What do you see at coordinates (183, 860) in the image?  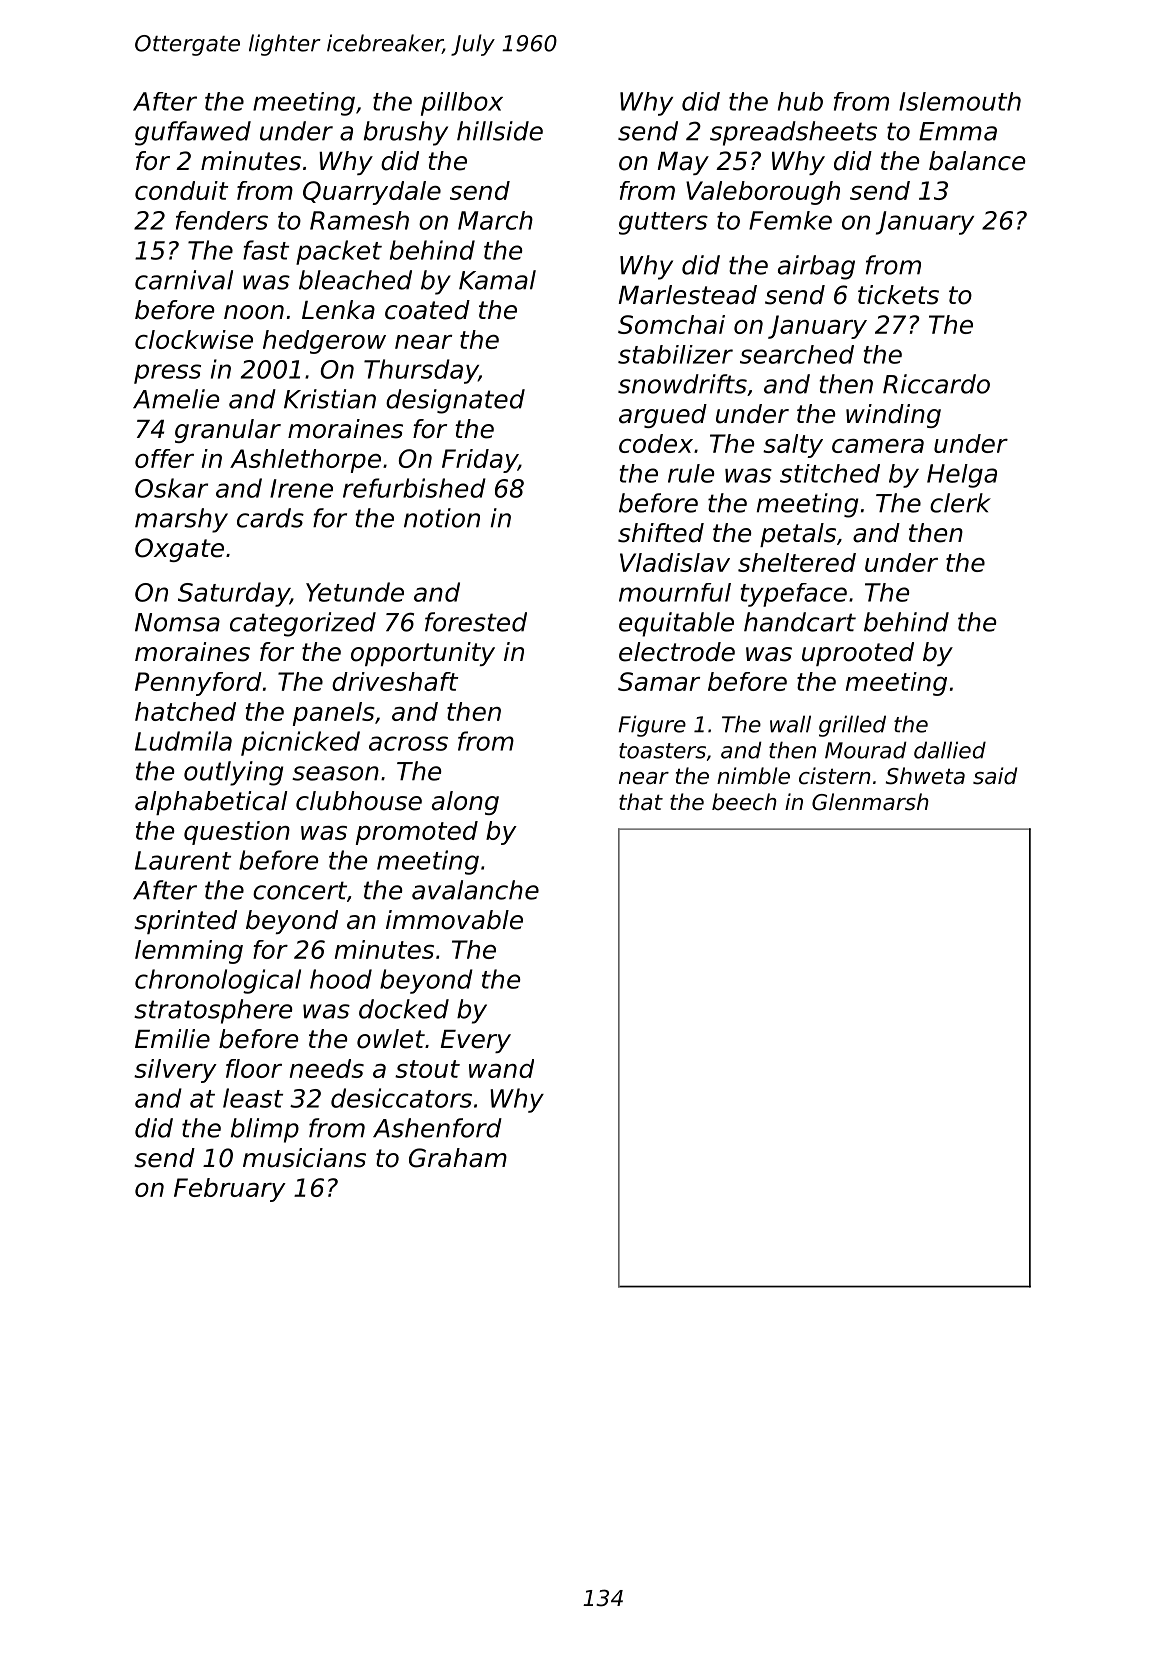 I see `Laurent` at bounding box center [183, 860].
